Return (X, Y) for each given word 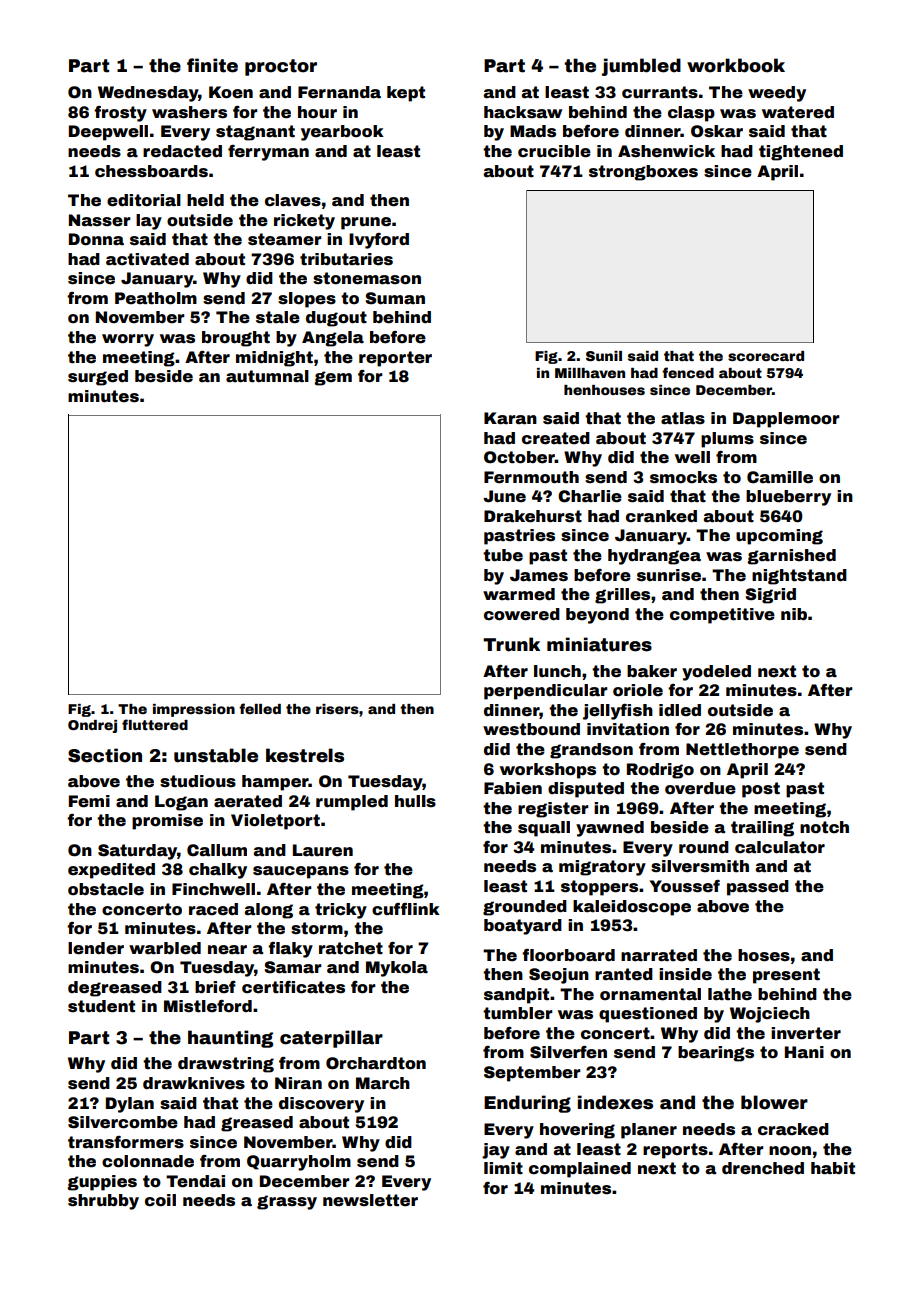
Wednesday (148, 94)
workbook (736, 65)
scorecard (766, 356)
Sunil (604, 356)
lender (96, 948)
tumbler (518, 1013)
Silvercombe (123, 1122)
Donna (96, 239)
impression (194, 710)
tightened (801, 153)
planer (649, 1131)
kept (406, 94)
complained (580, 1170)
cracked (793, 1129)
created (556, 438)
